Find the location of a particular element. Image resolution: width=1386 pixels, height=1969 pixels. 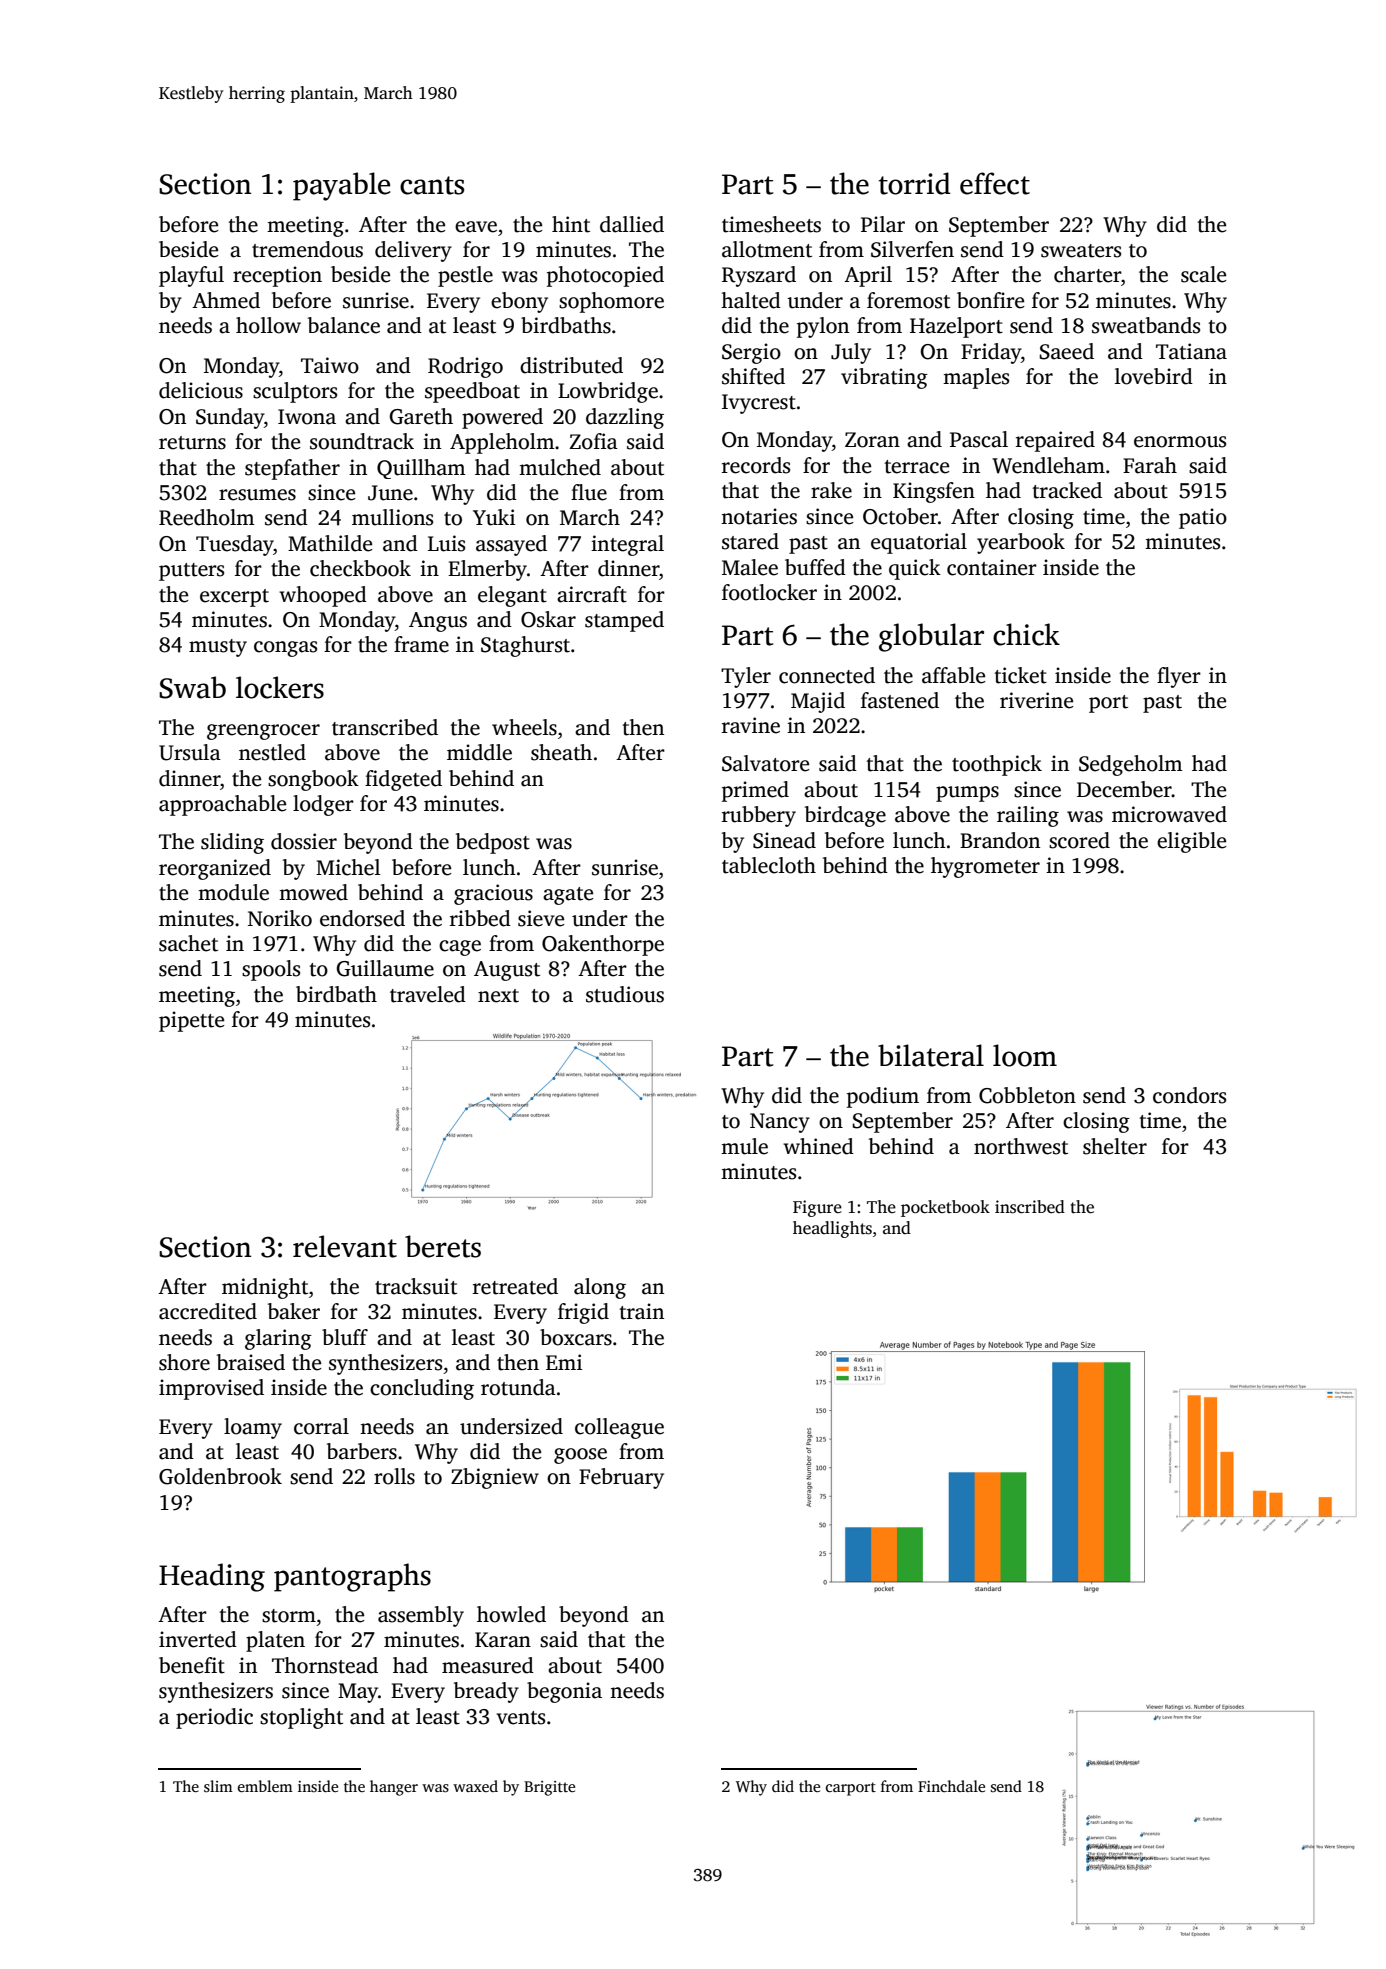

mulched is located at coordinates (560, 467).
